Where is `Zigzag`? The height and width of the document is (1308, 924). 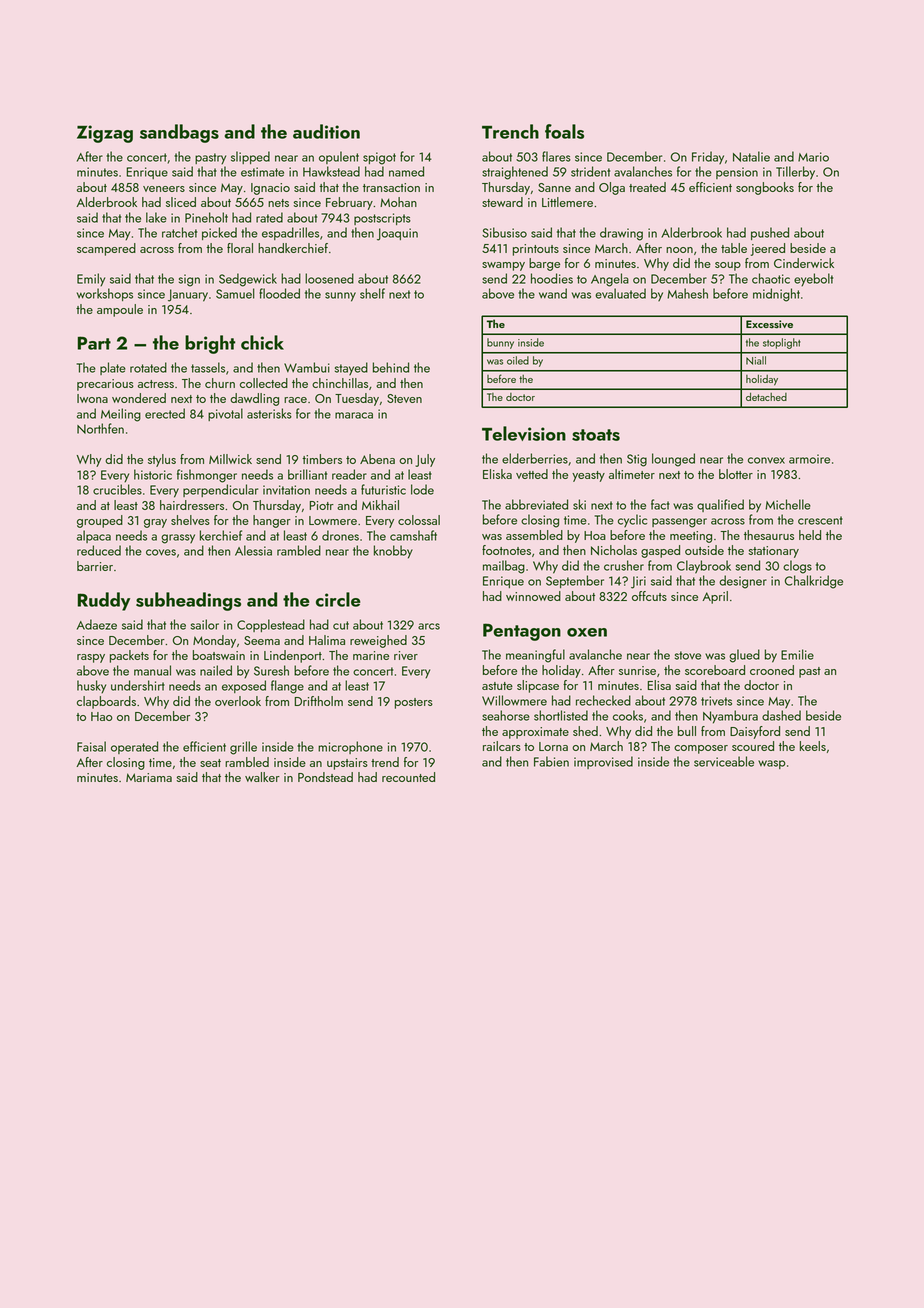
Zigzag is located at coordinates (105, 134).
